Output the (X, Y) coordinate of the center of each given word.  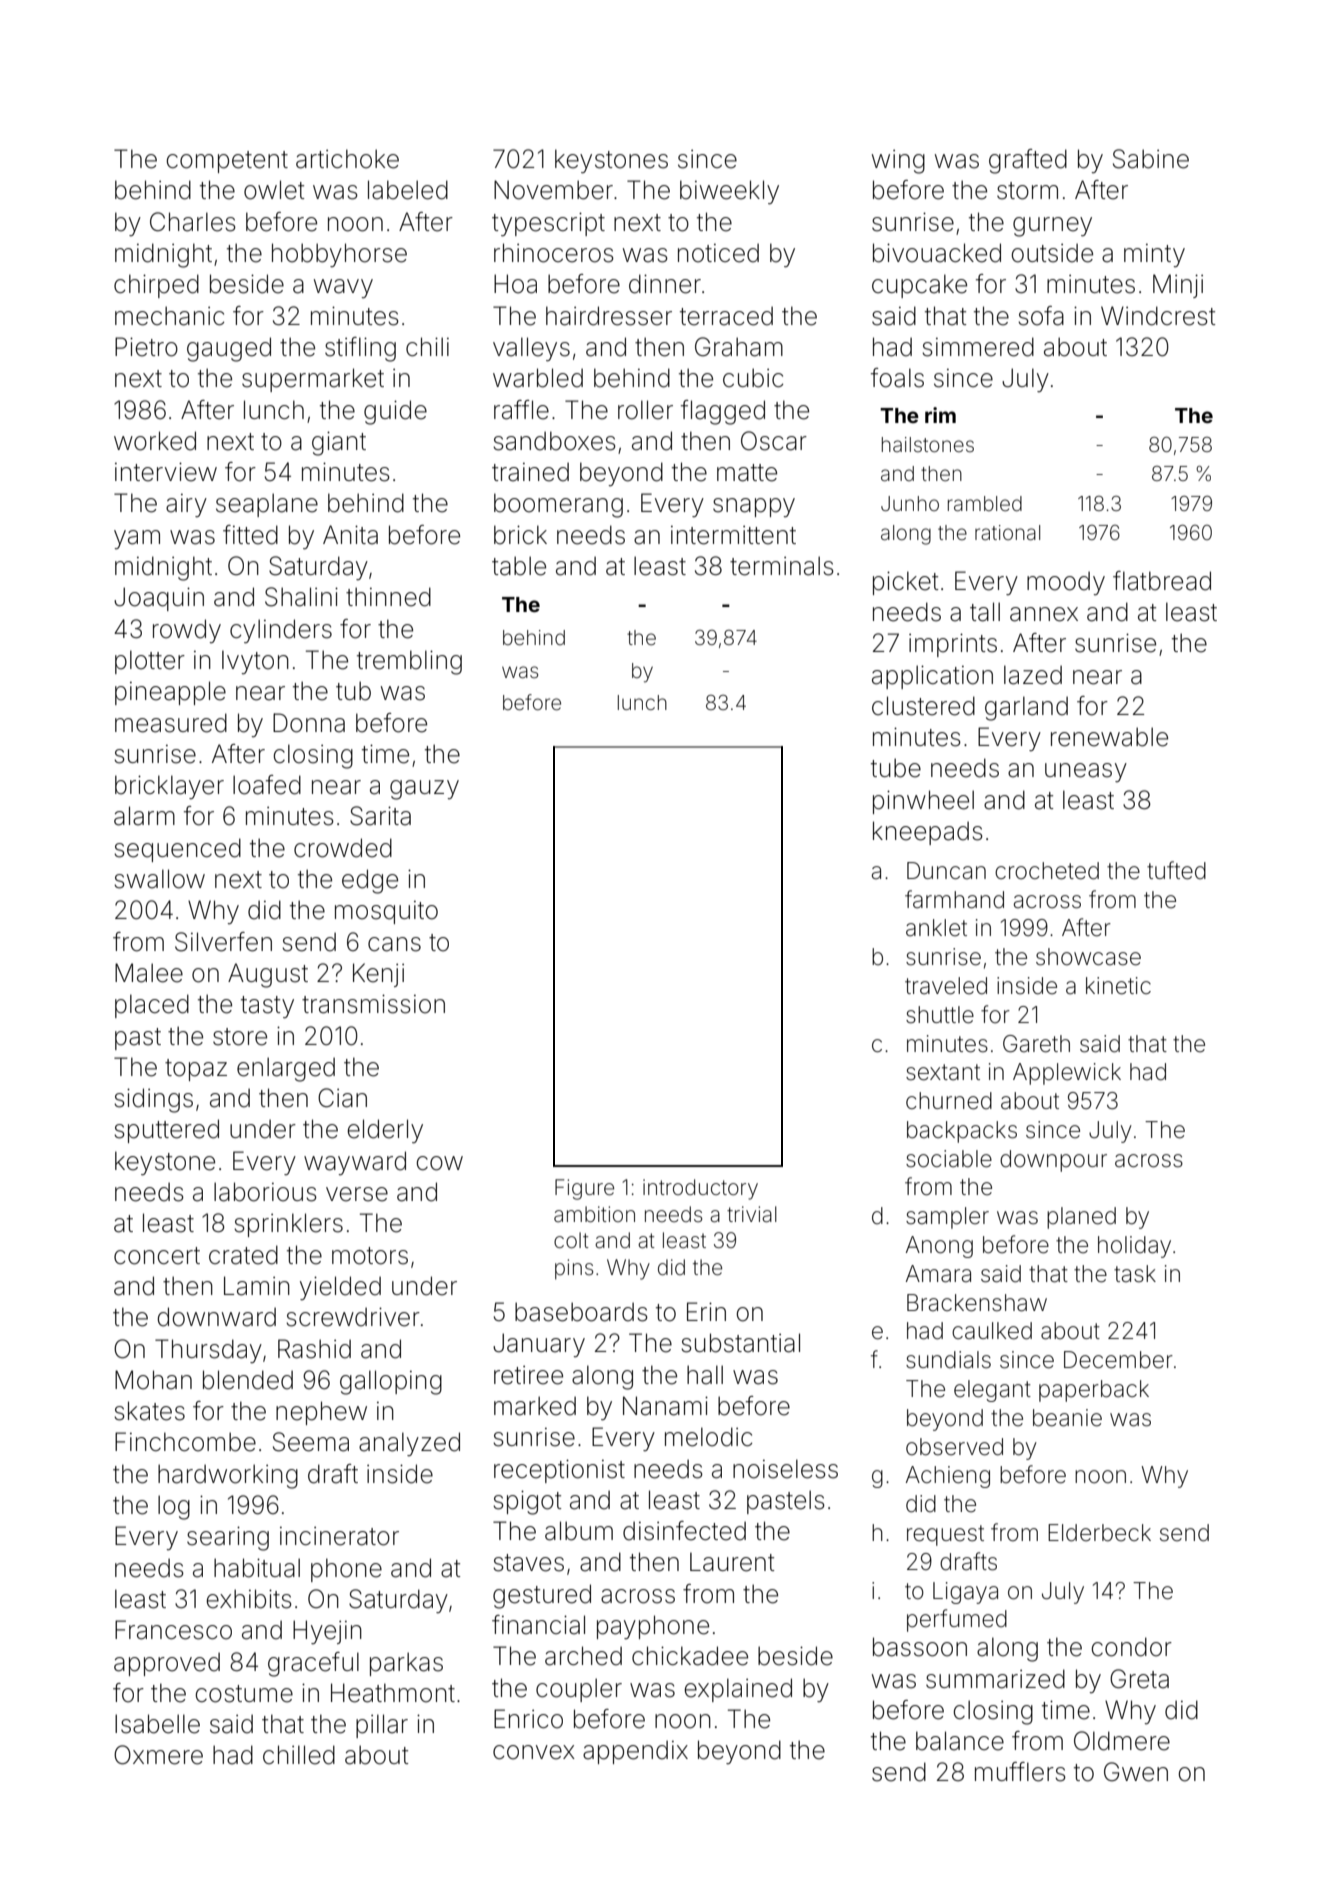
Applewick (1067, 1074)
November (553, 190)
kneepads (928, 833)
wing (898, 162)
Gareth (1036, 1044)
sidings (153, 1100)
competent (227, 162)
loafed (267, 785)
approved (167, 1664)
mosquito (386, 912)
